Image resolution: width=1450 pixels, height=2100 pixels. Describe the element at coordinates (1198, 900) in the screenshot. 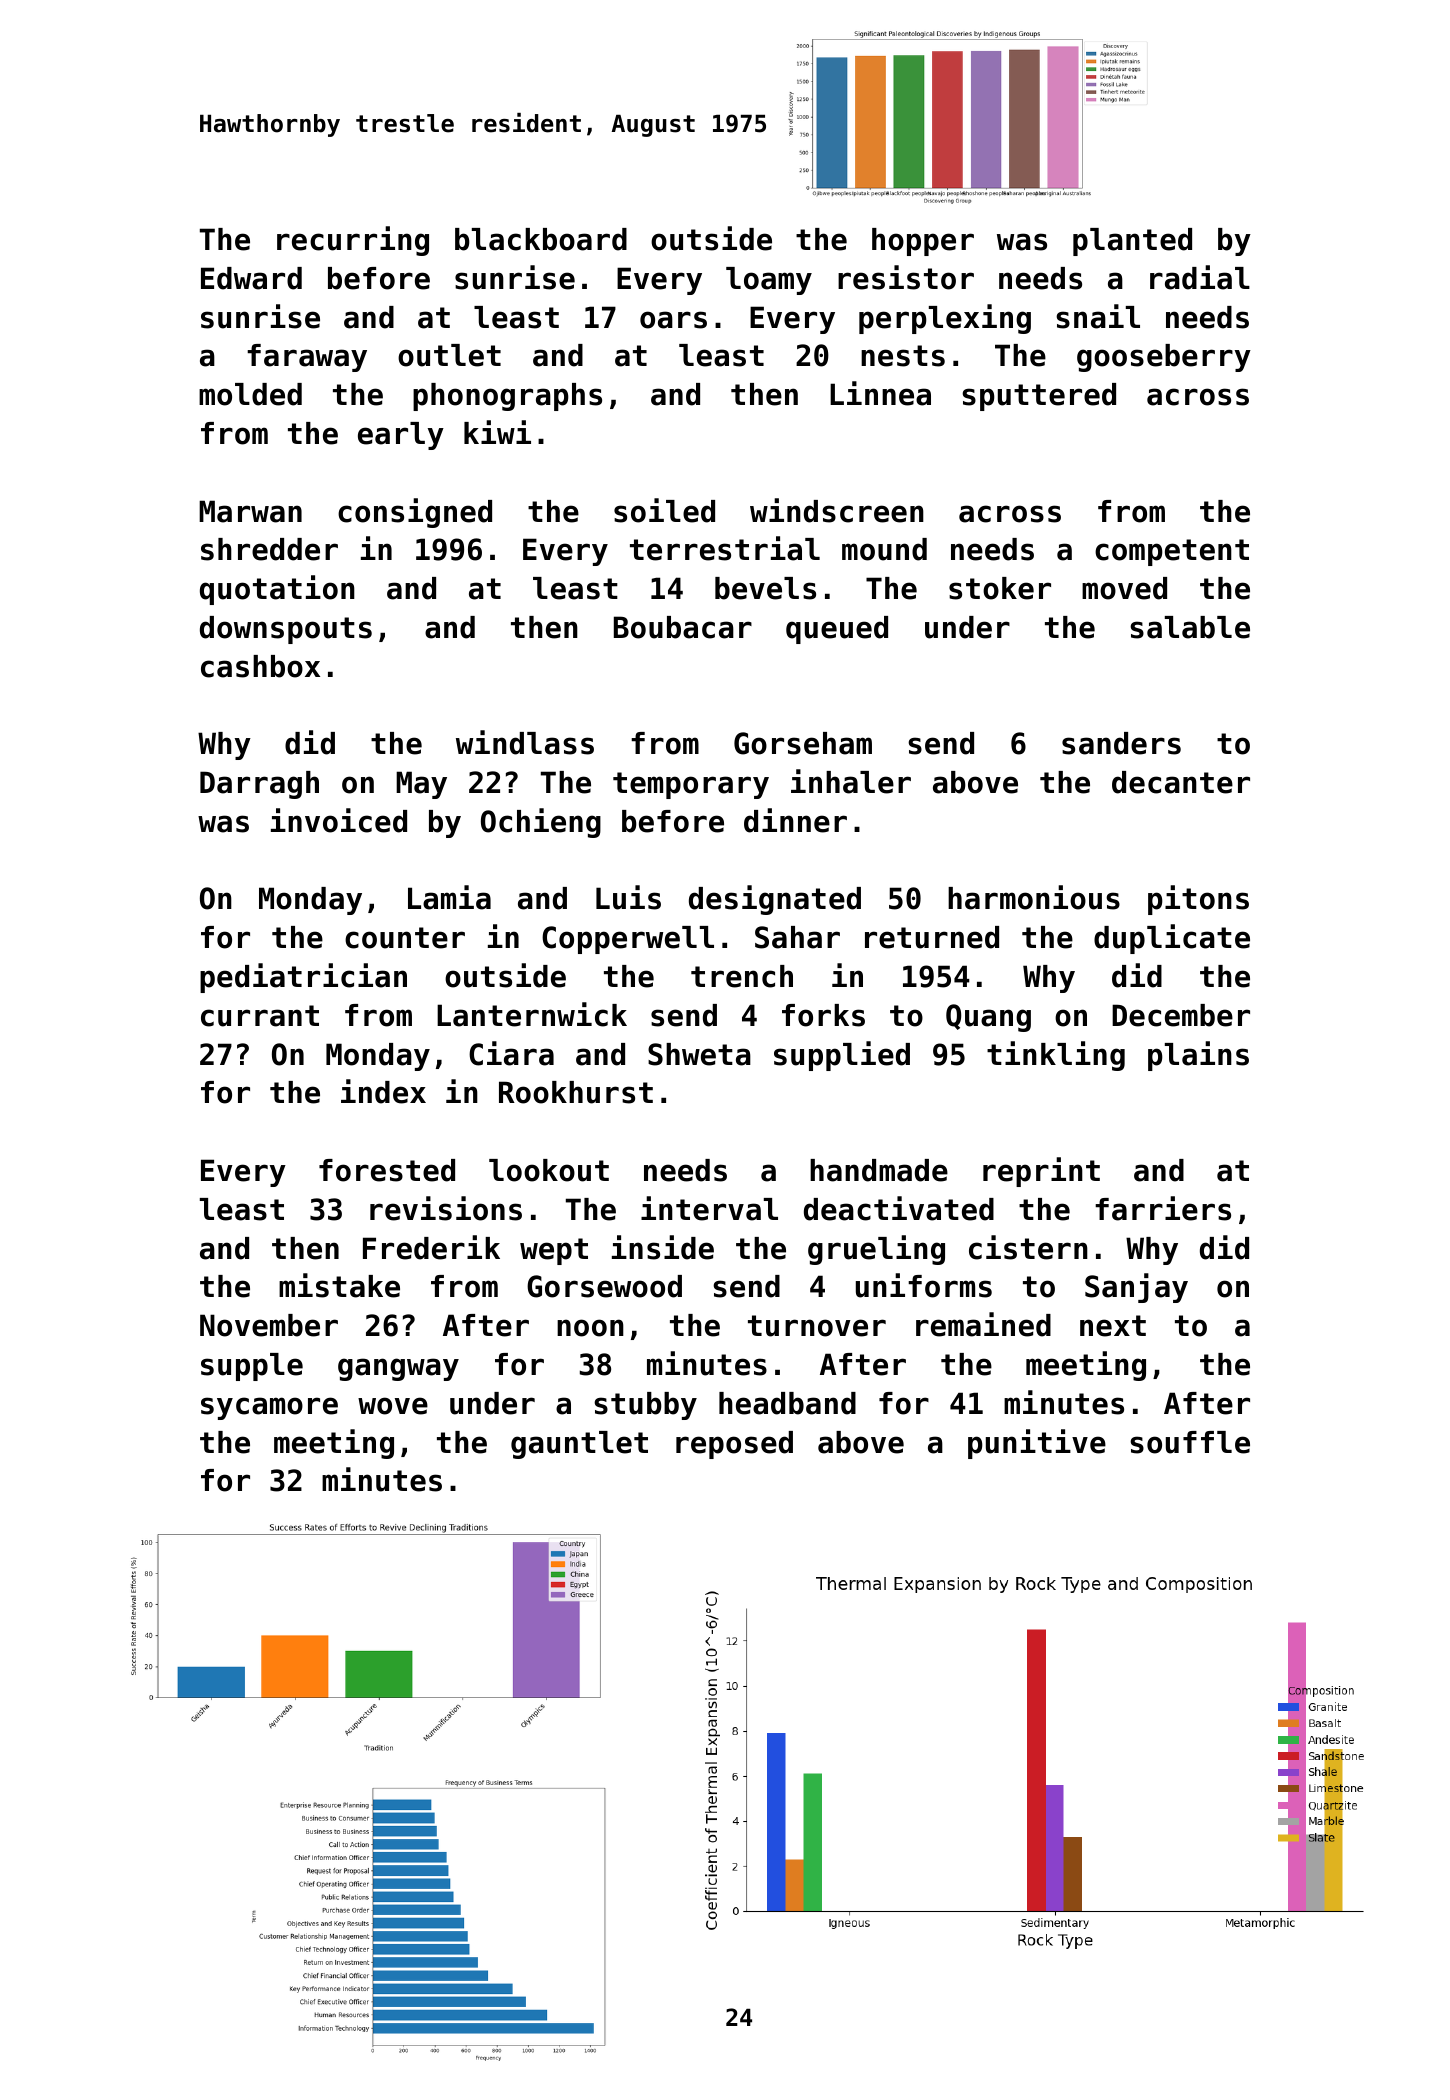

I see `pitons` at that location.
